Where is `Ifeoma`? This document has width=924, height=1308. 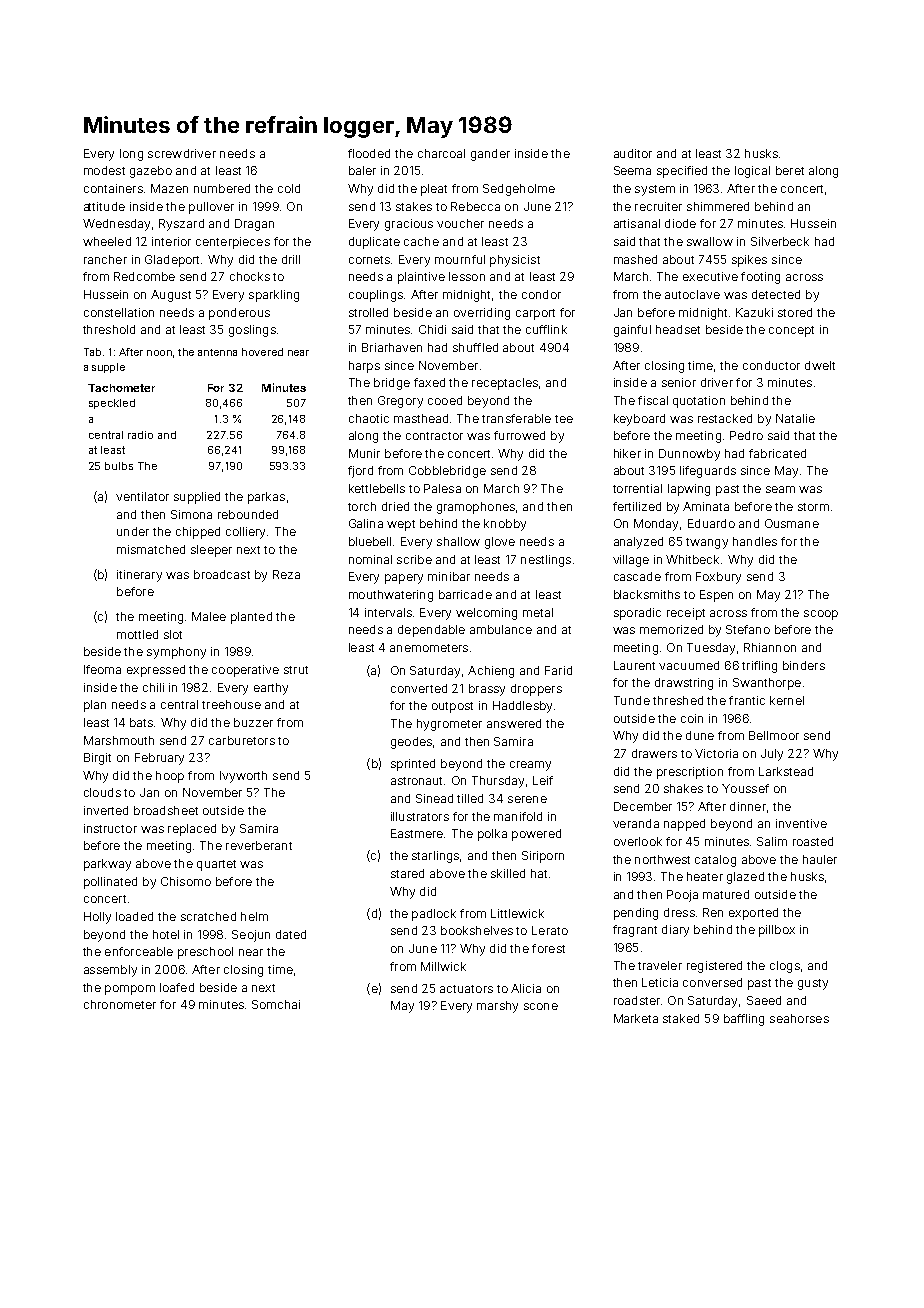 Ifeoma is located at coordinates (102, 669).
